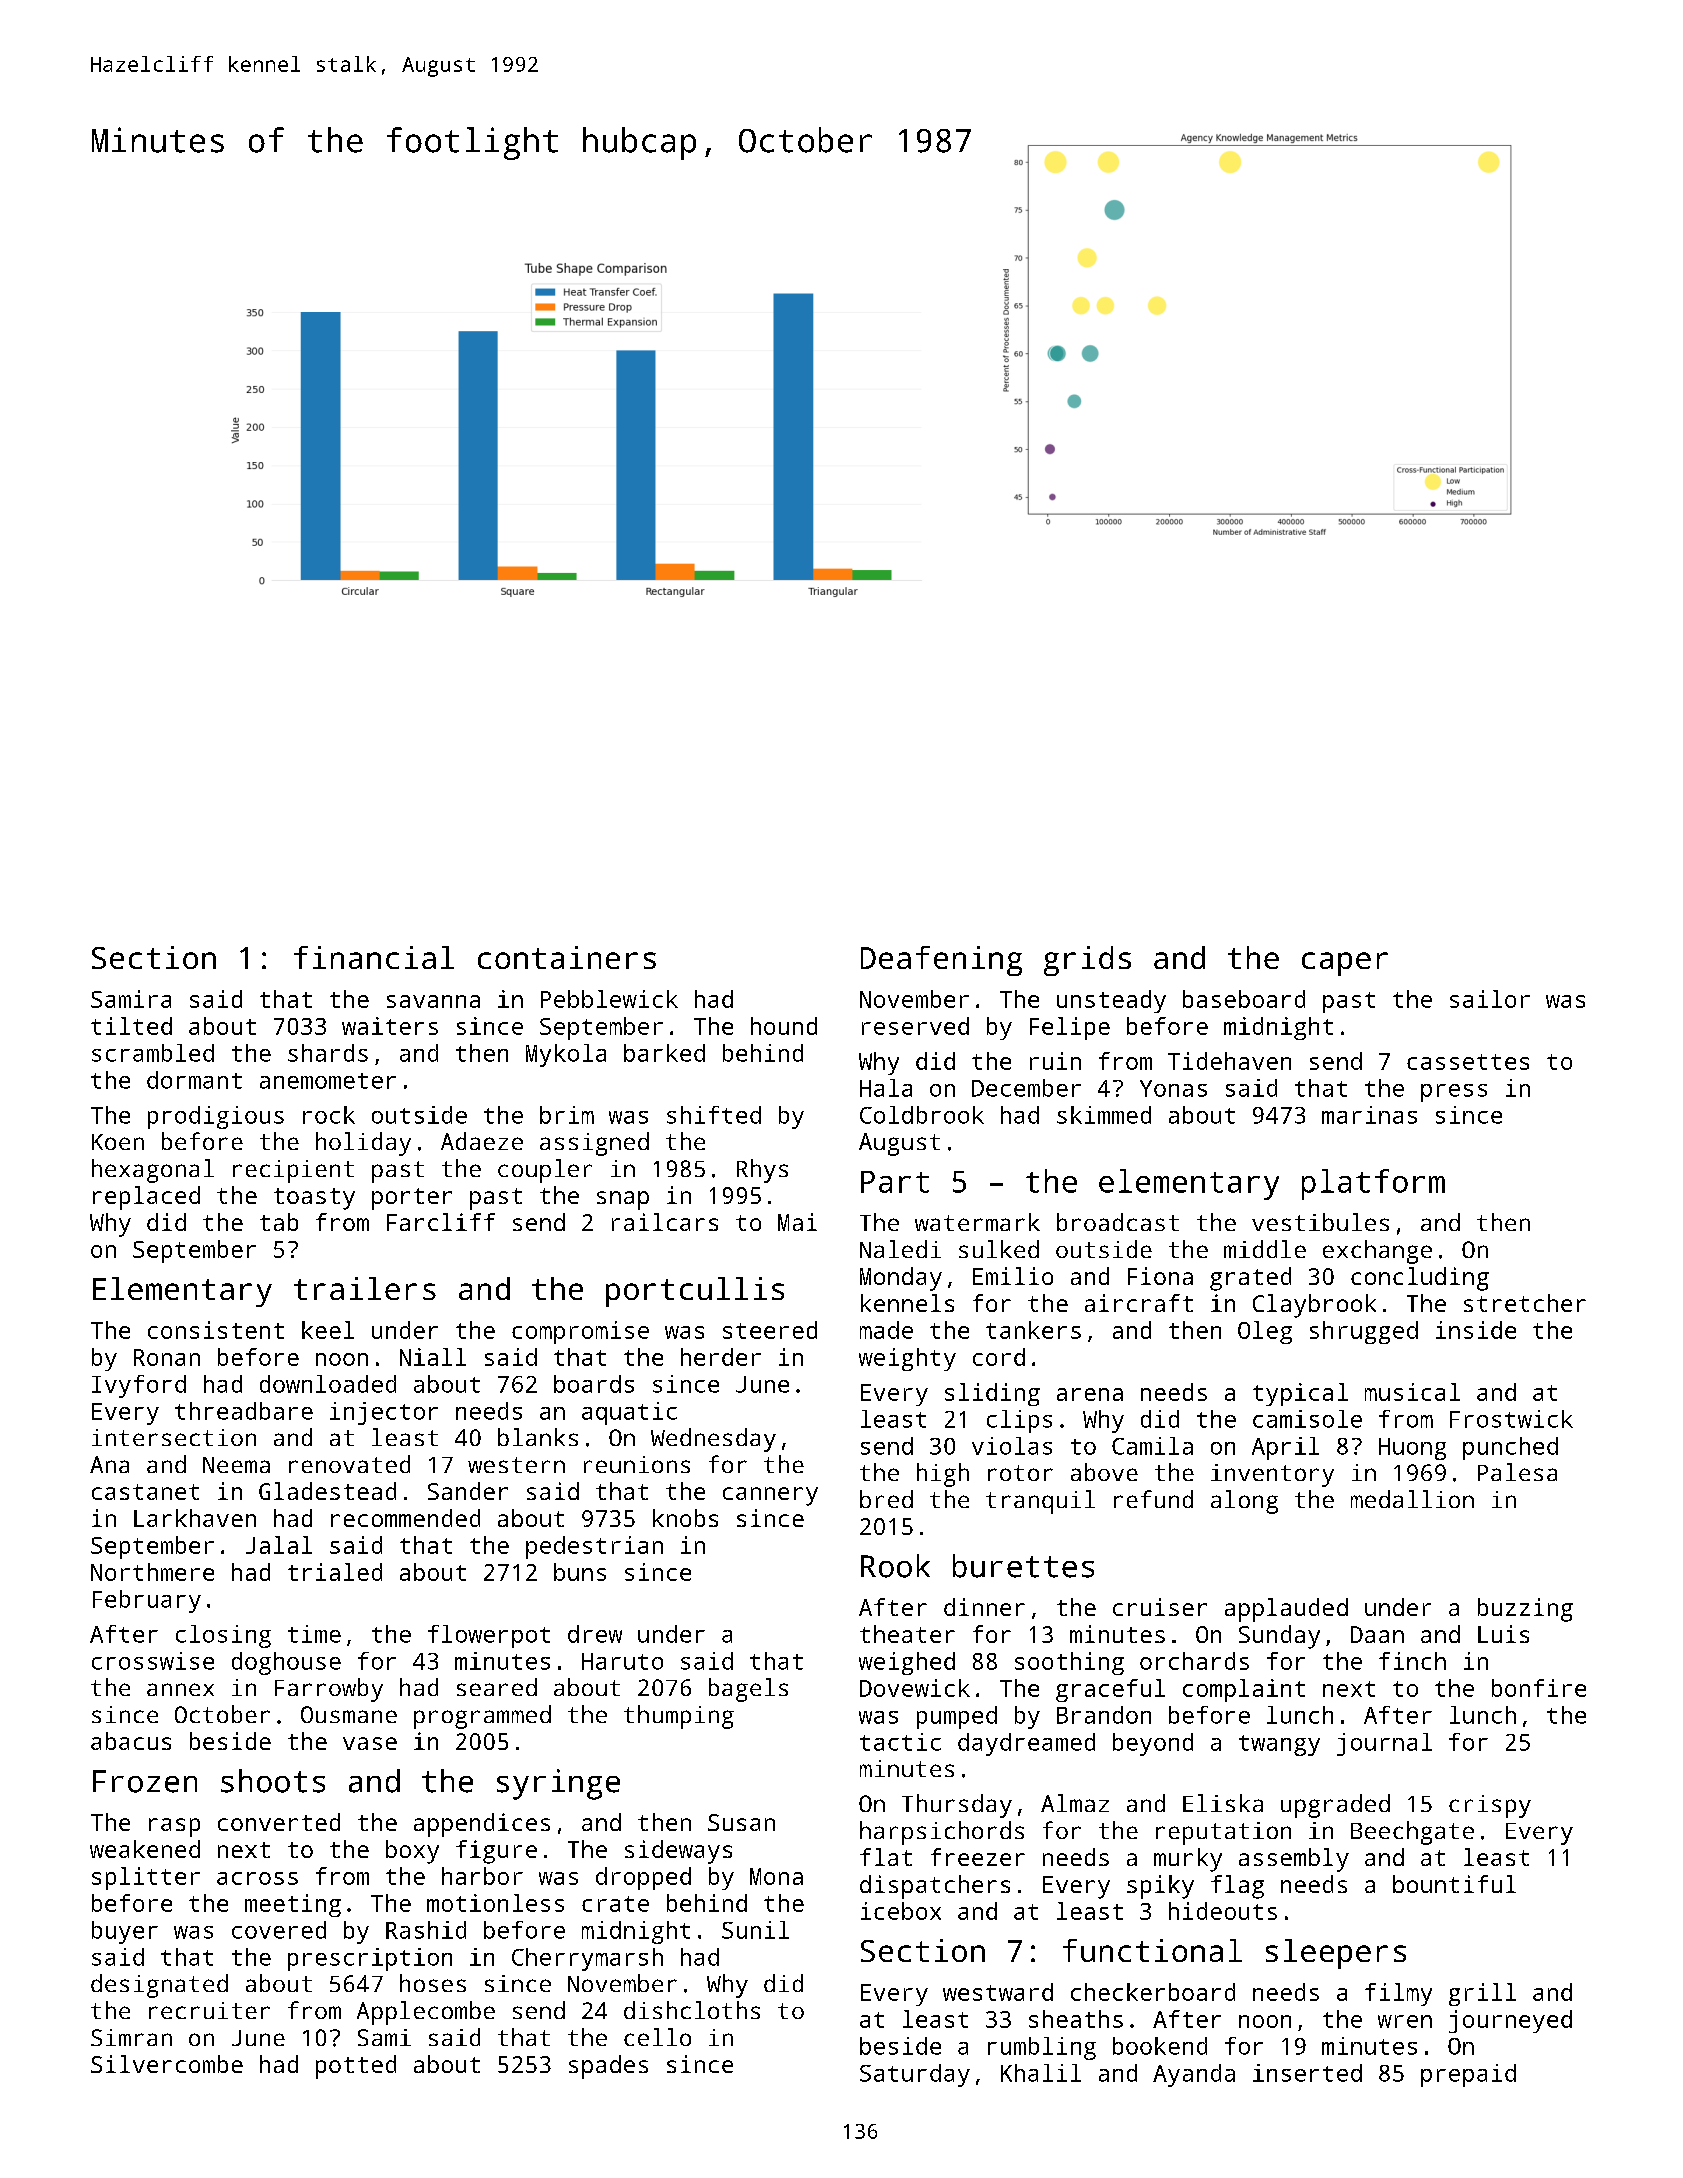 Image resolution: width=1683 pixels, height=2178 pixels. What do you see at coordinates (1244, 999) in the document?
I see `baseboard` at bounding box center [1244, 999].
